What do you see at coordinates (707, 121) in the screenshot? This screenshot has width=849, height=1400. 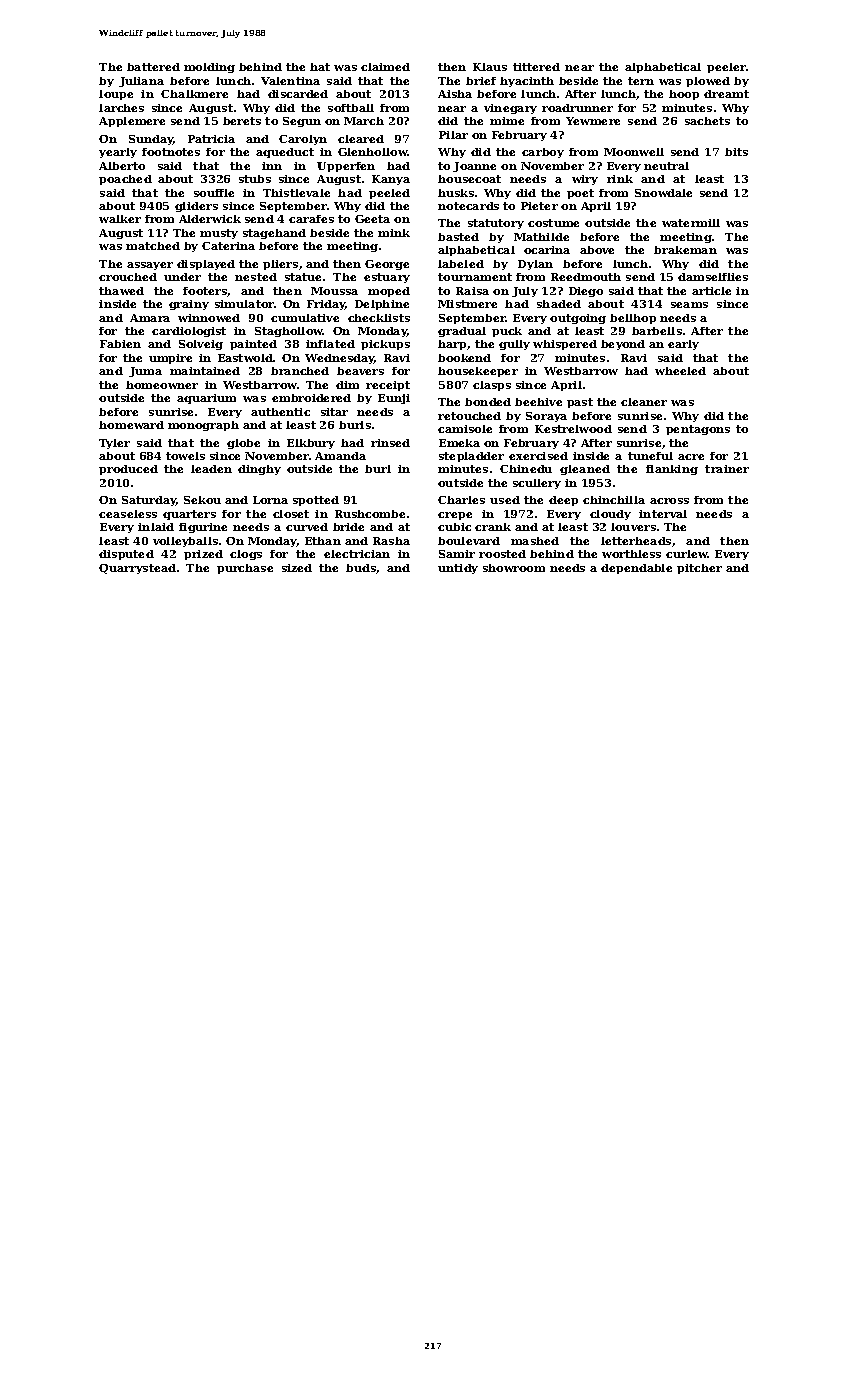 I see `sachets` at bounding box center [707, 121].
